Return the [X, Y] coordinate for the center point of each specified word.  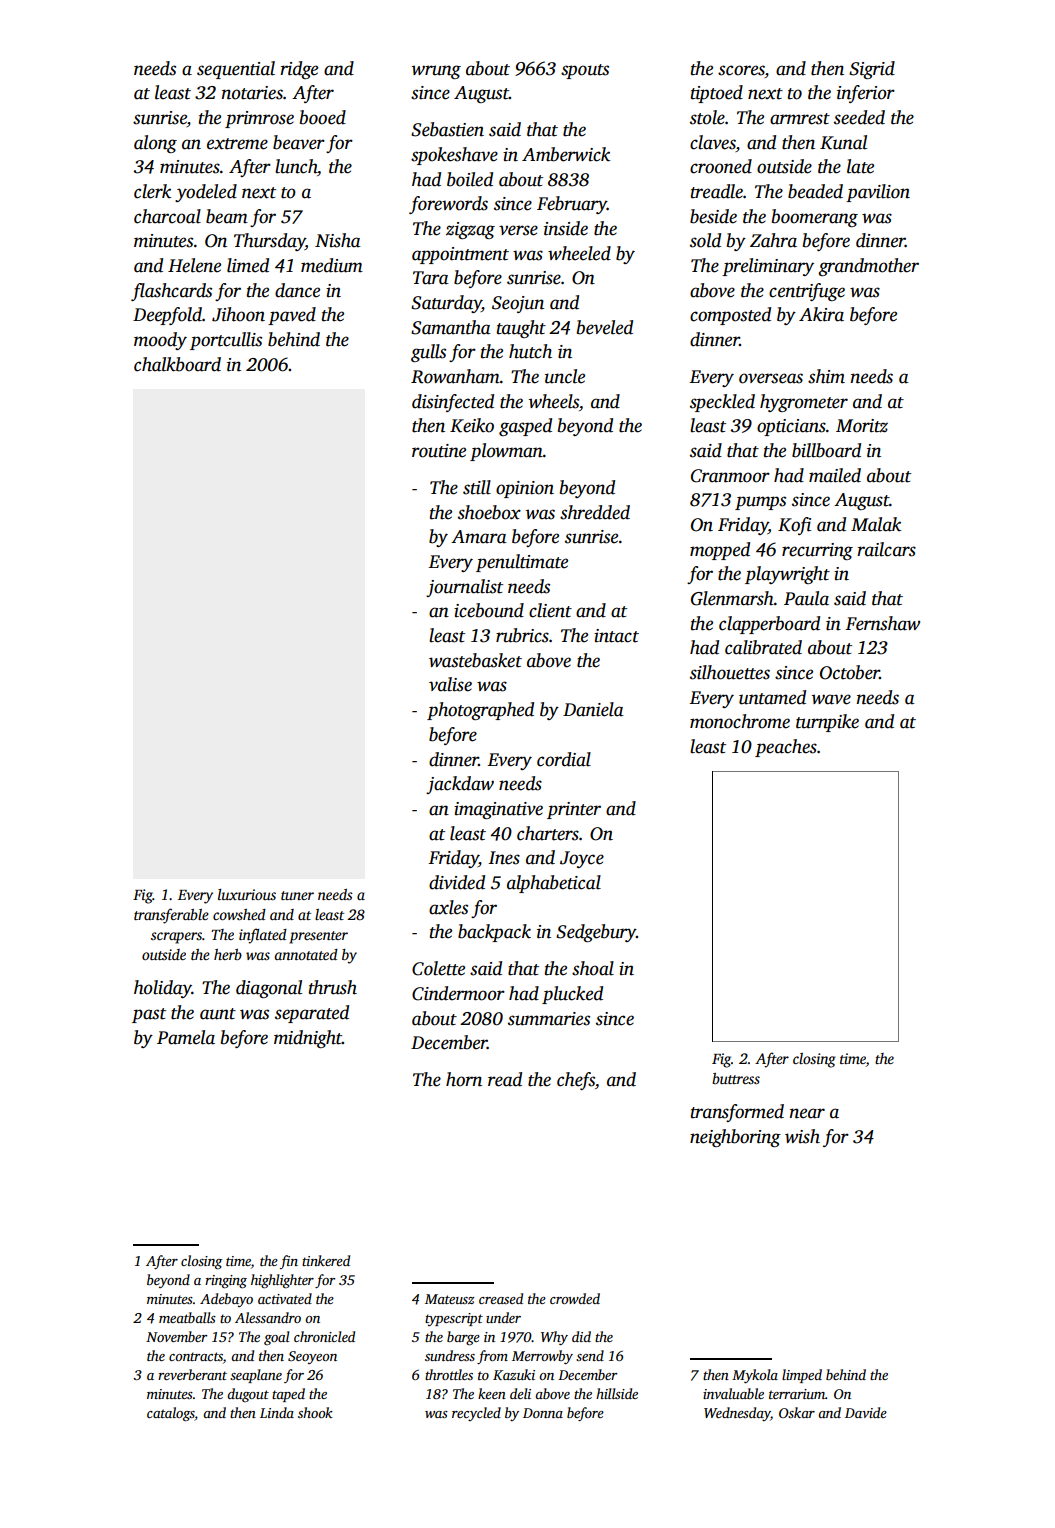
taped [288, 1395]
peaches [786, 748]
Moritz [862, 426]
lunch [296, 166]
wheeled [579, 253]
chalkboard [177, 364]
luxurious [247, 894]
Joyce [582, 859]
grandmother [868, 267]
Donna [543, 1413]
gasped [525, 427]
